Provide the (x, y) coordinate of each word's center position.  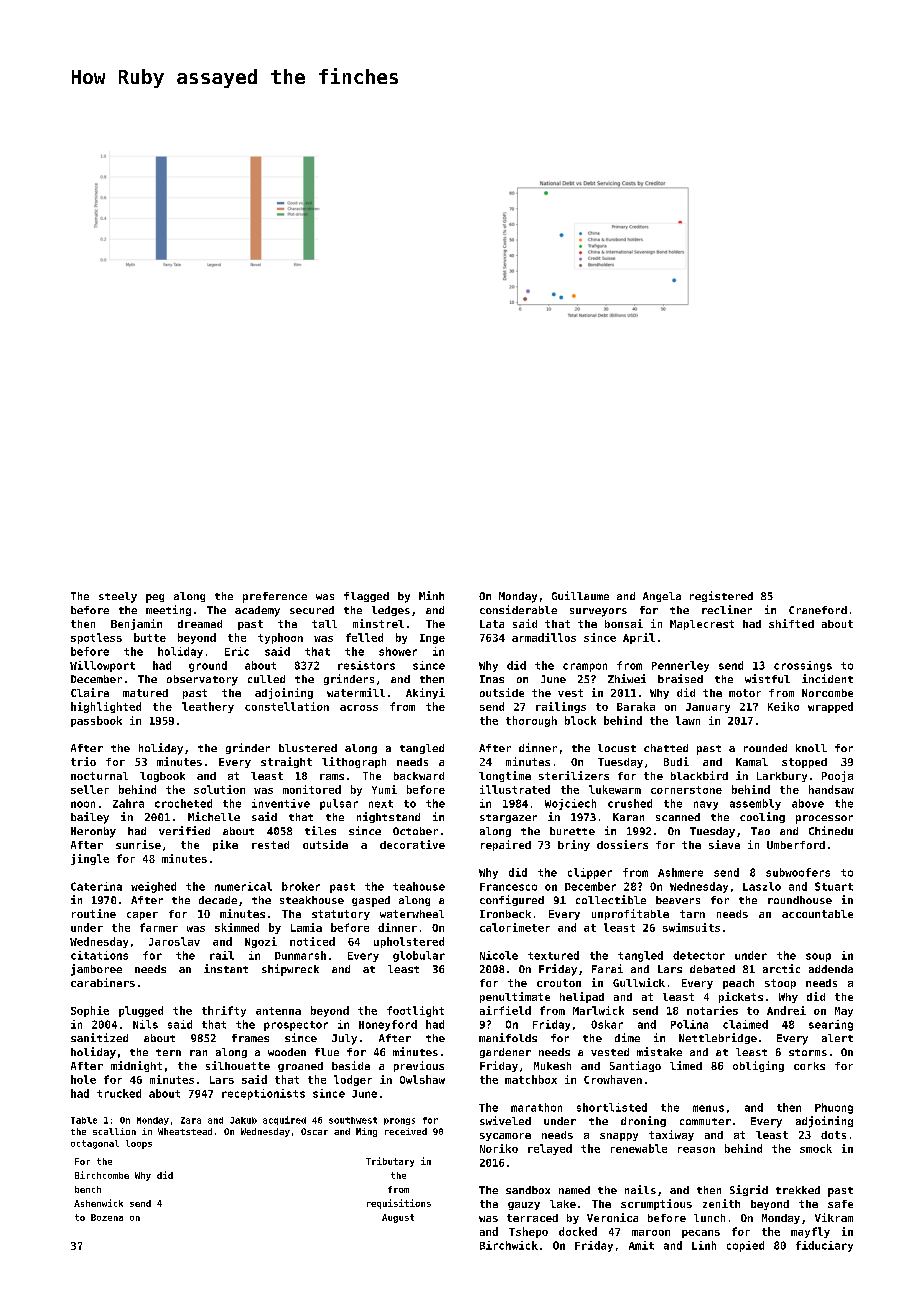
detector (699, 955)
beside (351, 1065)
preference (275, 597)
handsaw (831, 789)
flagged (366, 597)
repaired (506, 845)
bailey (90, 818)
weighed (153, 887)
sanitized (99, 1037)
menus (708, 1108)
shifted (791, 623)
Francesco (508, 887)
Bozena (107, 1217)
